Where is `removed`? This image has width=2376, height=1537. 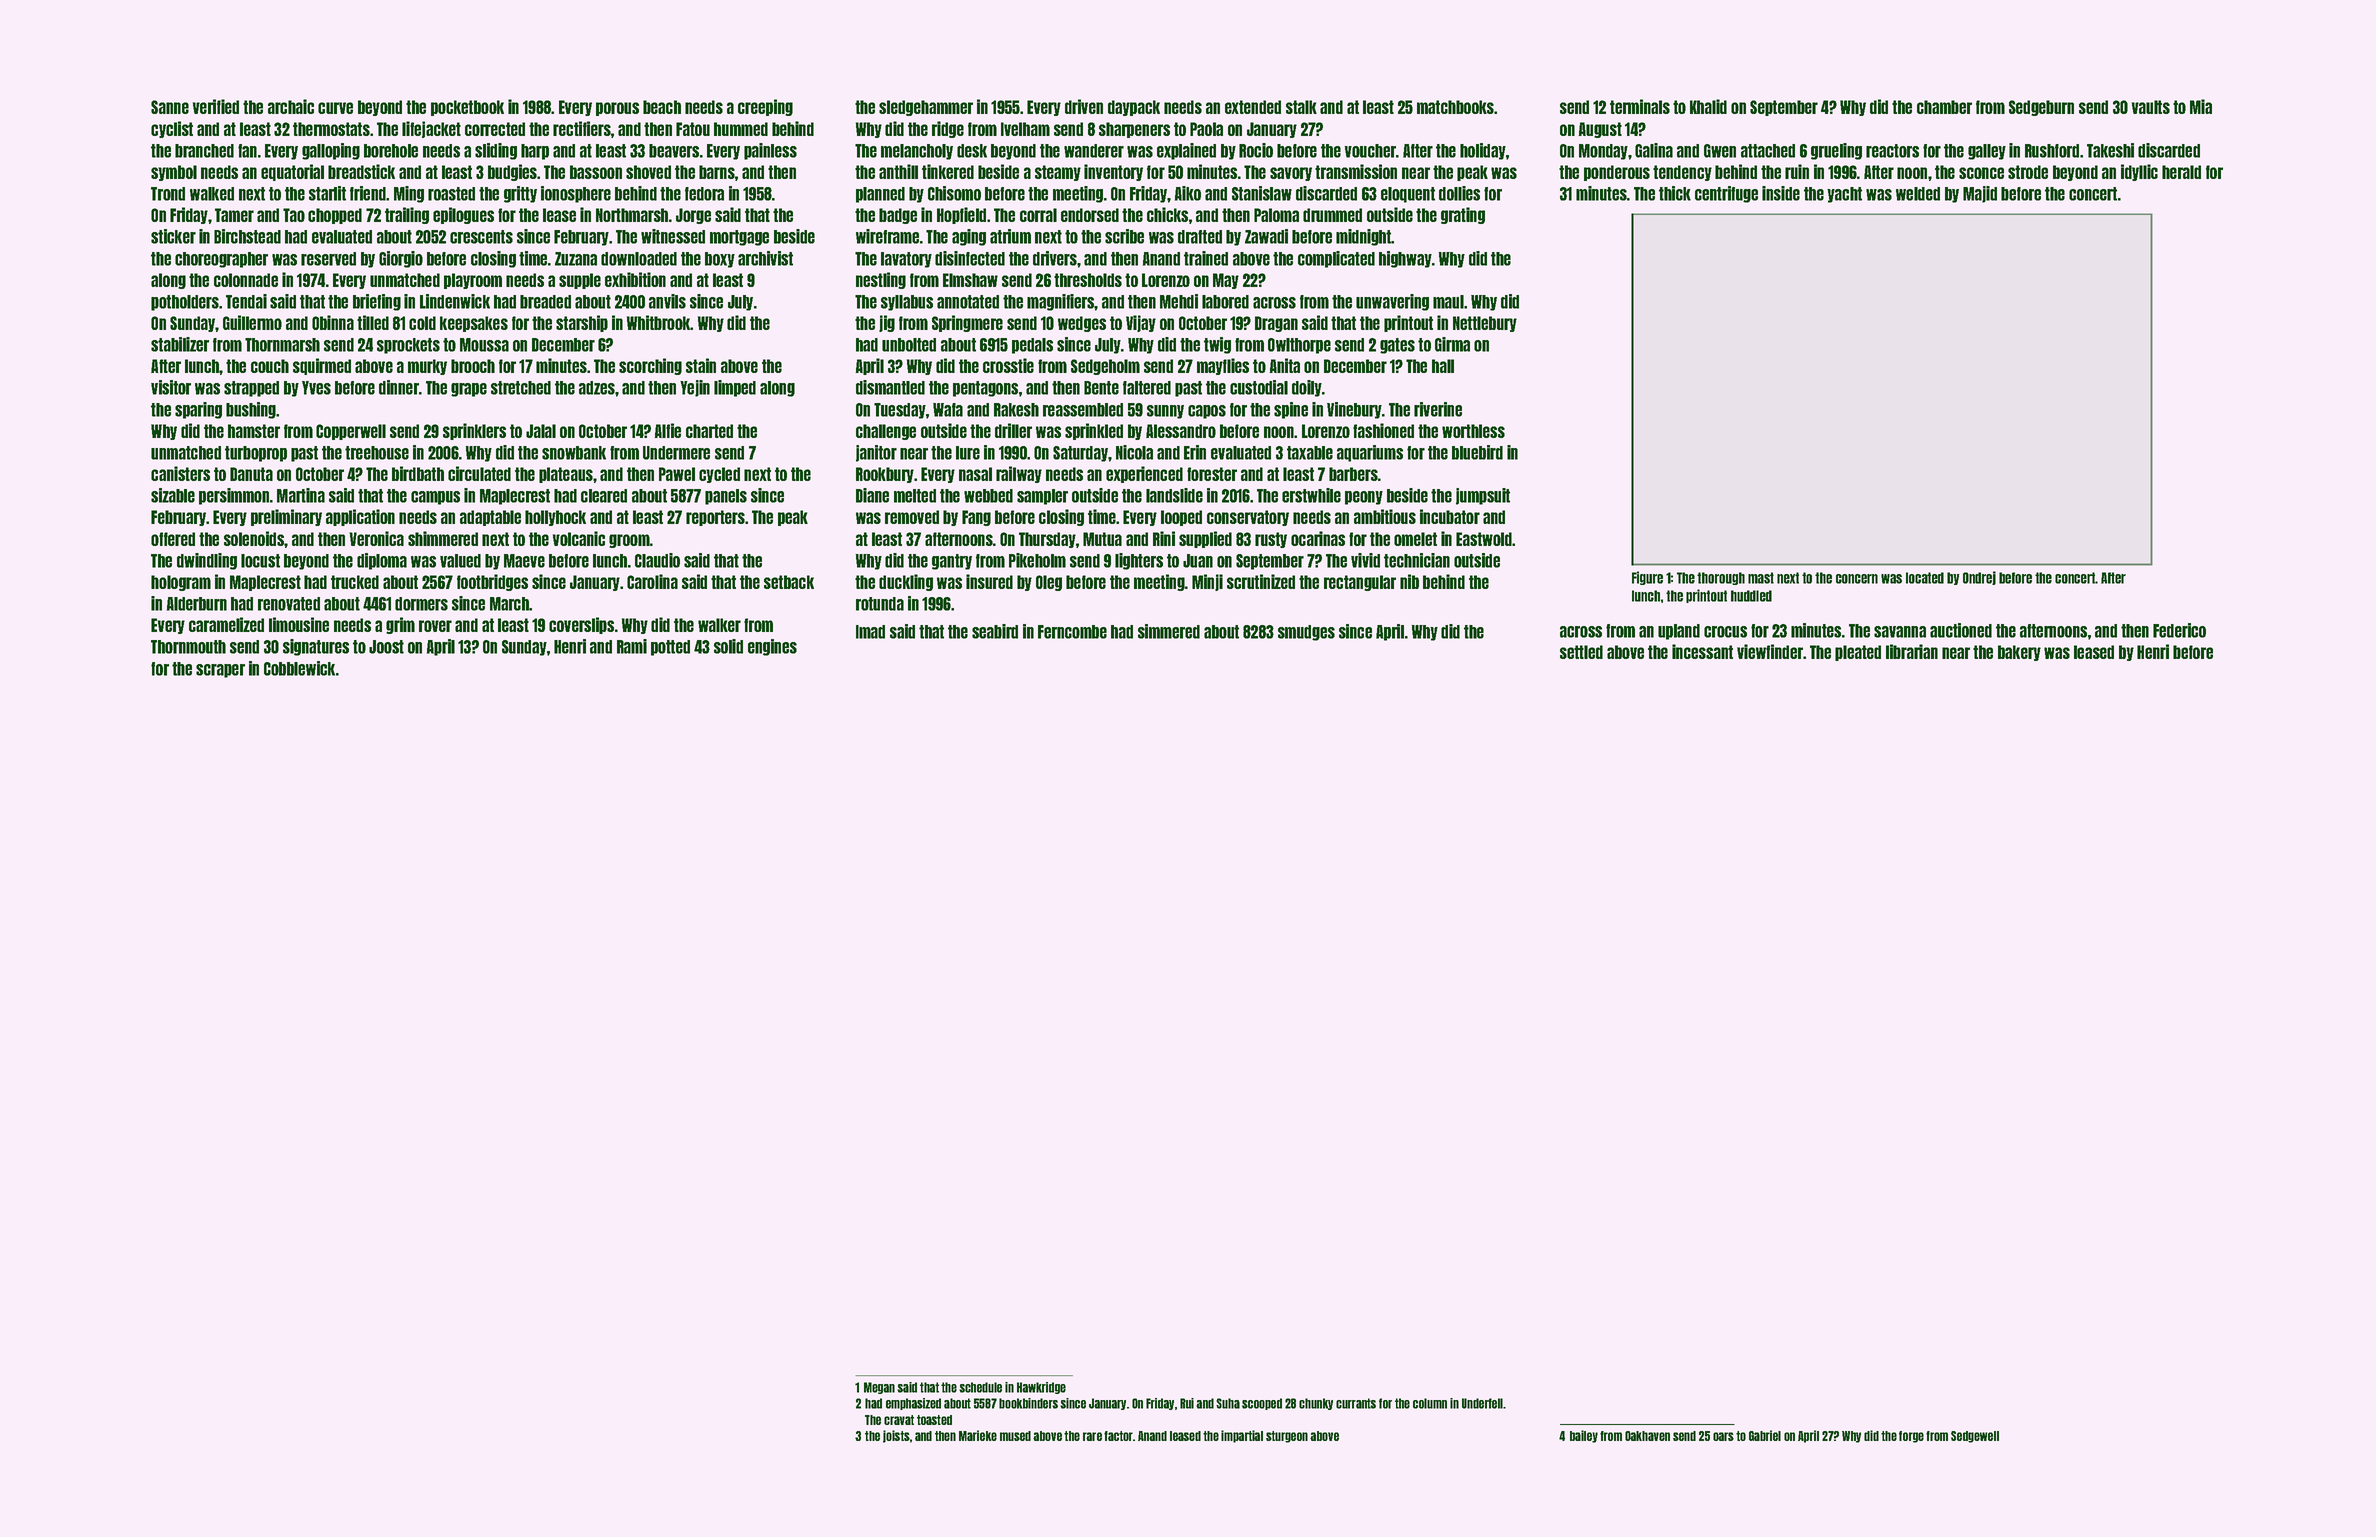
removed is located at coordinates (912, 517).
